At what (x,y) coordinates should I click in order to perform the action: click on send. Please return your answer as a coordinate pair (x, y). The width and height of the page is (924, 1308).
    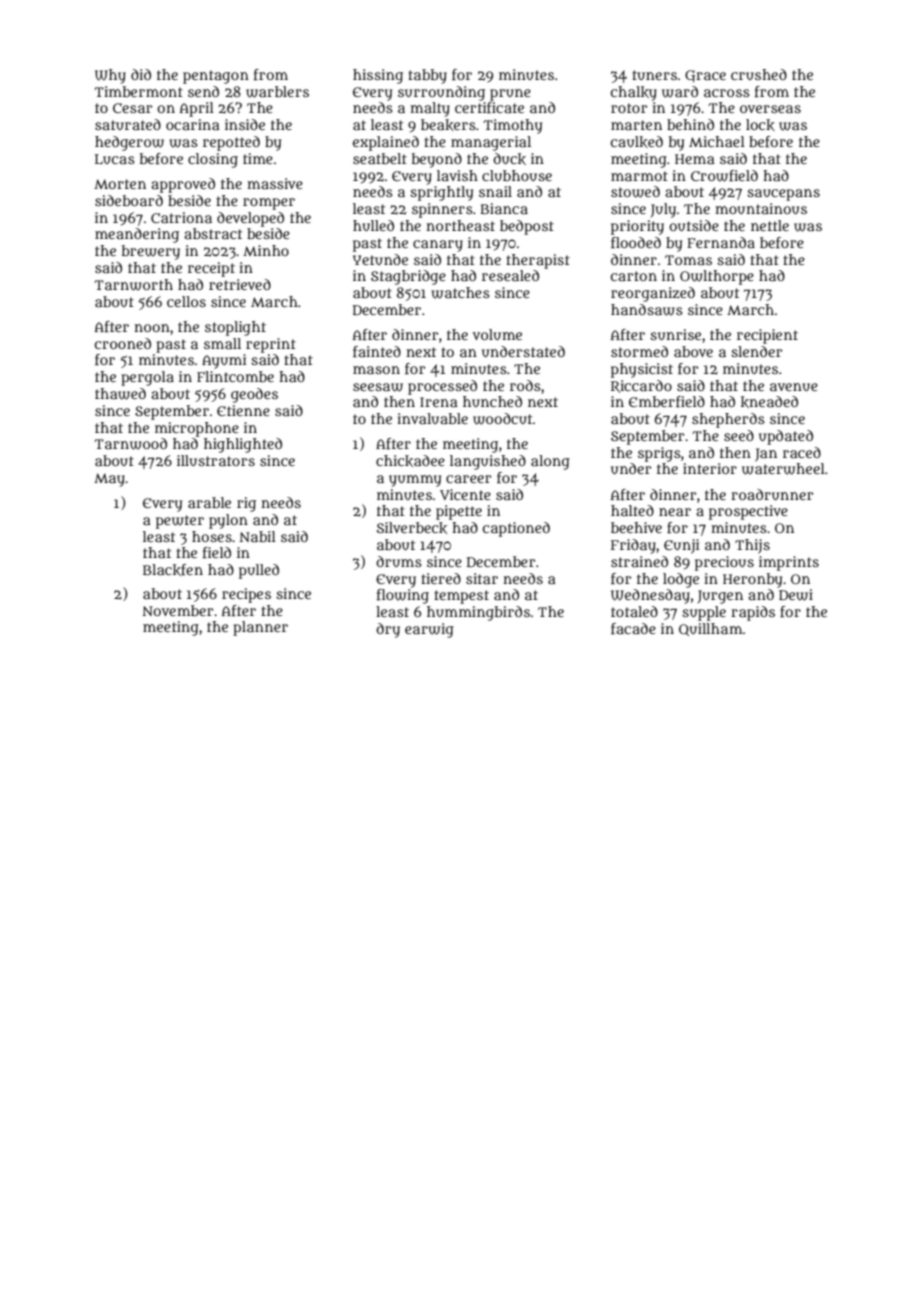
    Looking at the image, I should click on (203, 91).
